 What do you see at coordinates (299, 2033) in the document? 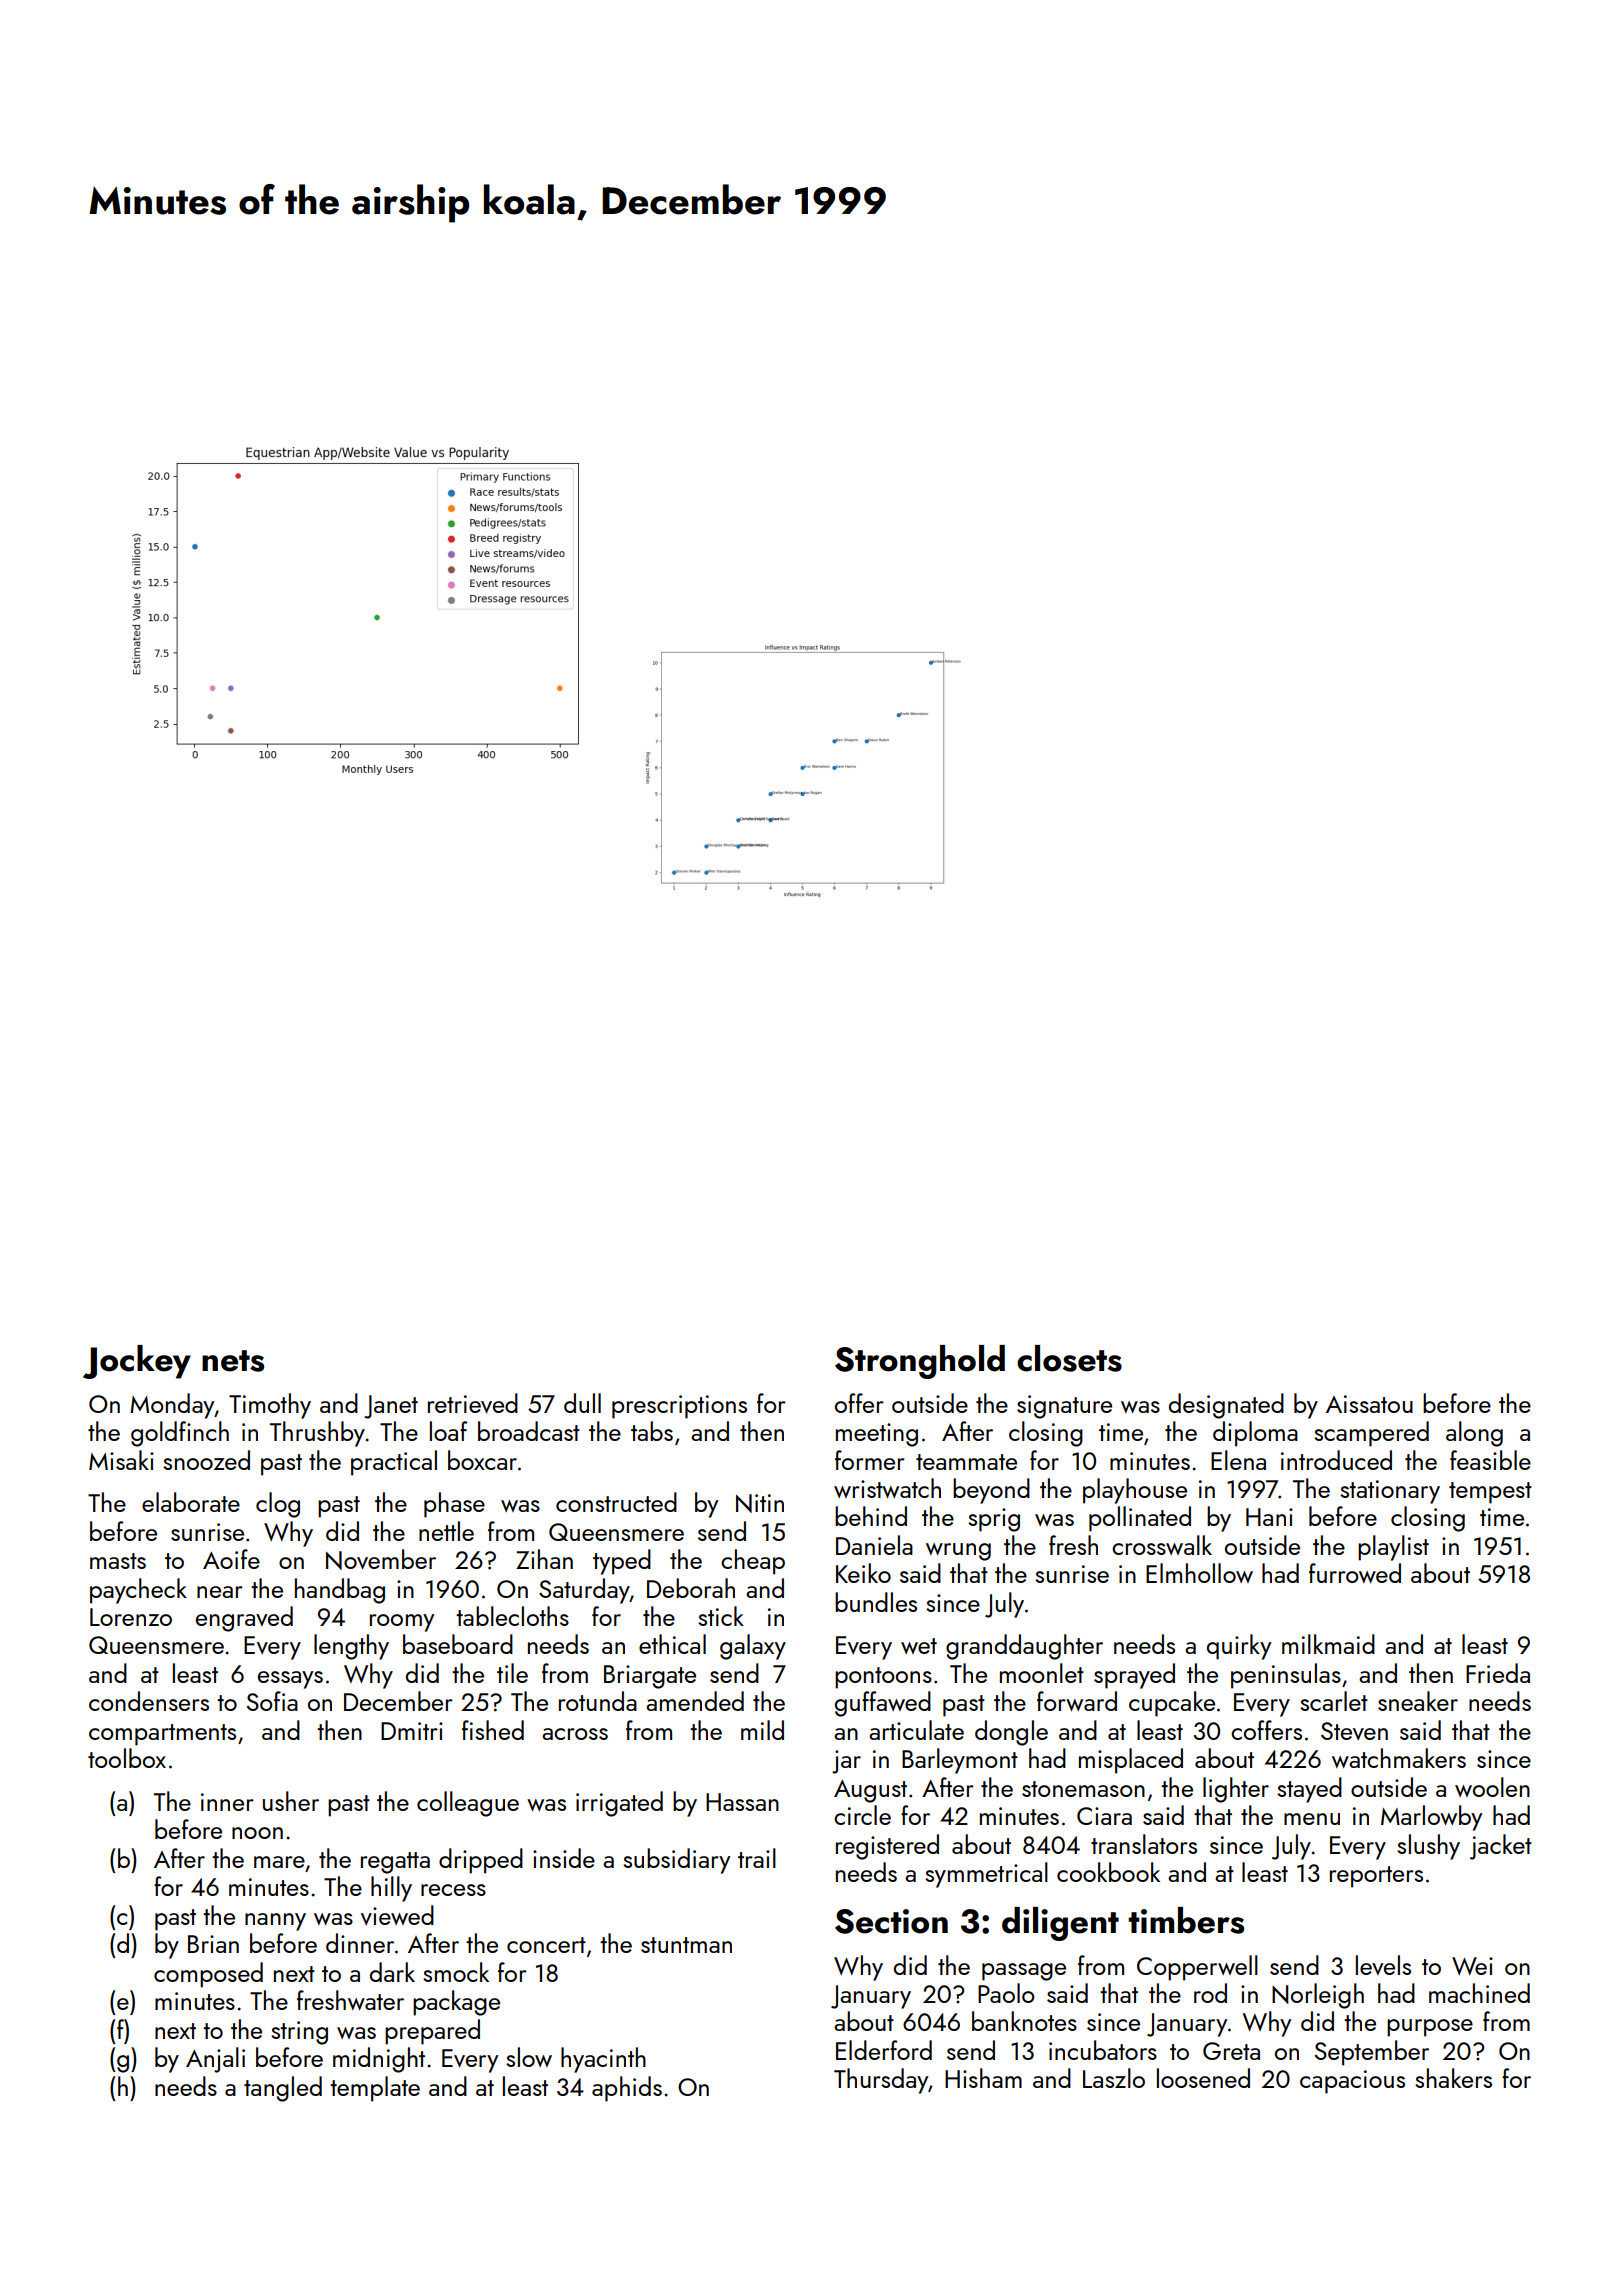
I see `string` at bounding box center [299, 2033].
